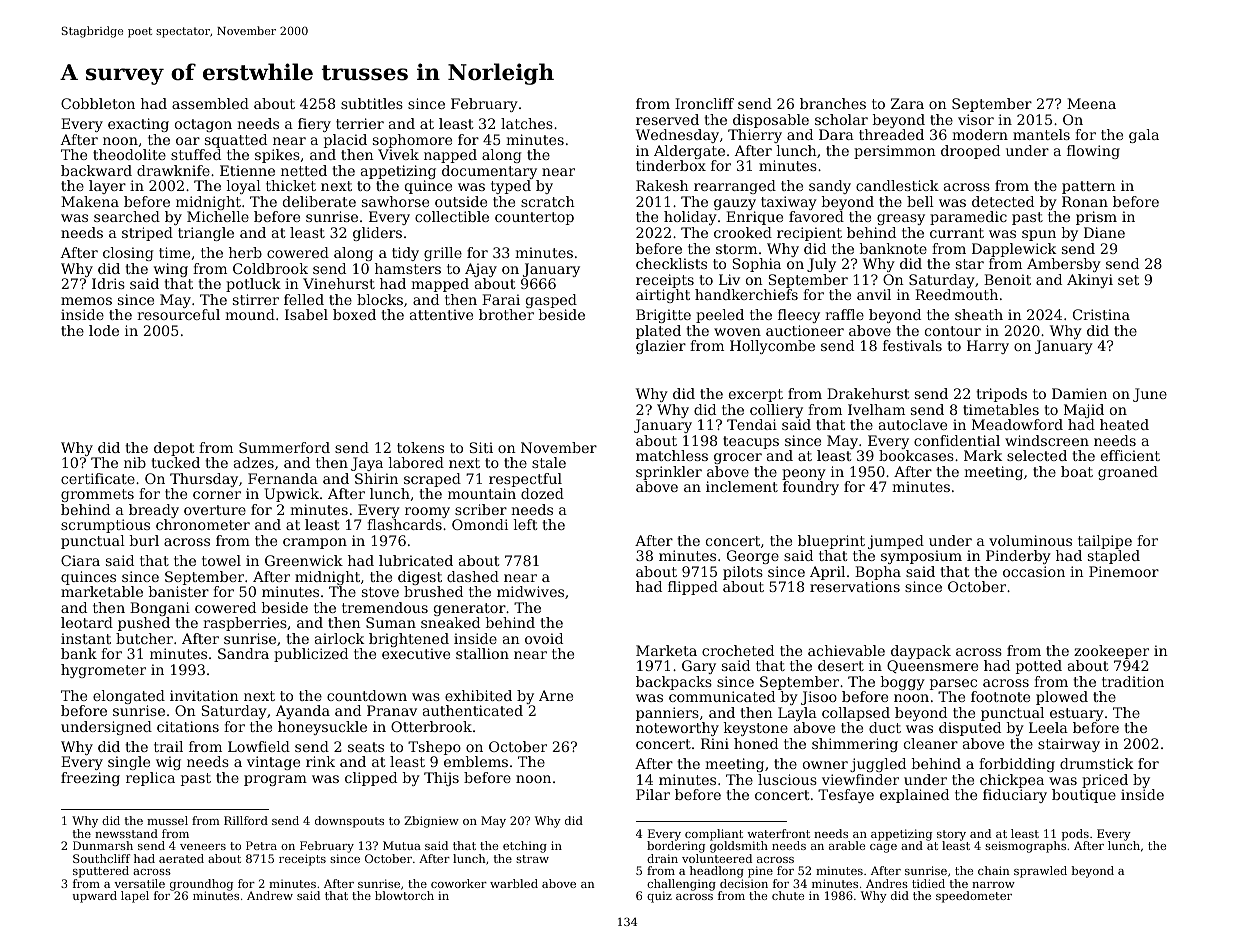 Image resolution: width=1233 pixels, height=952 pixels. I want to click on backward, so click(96, 170).
